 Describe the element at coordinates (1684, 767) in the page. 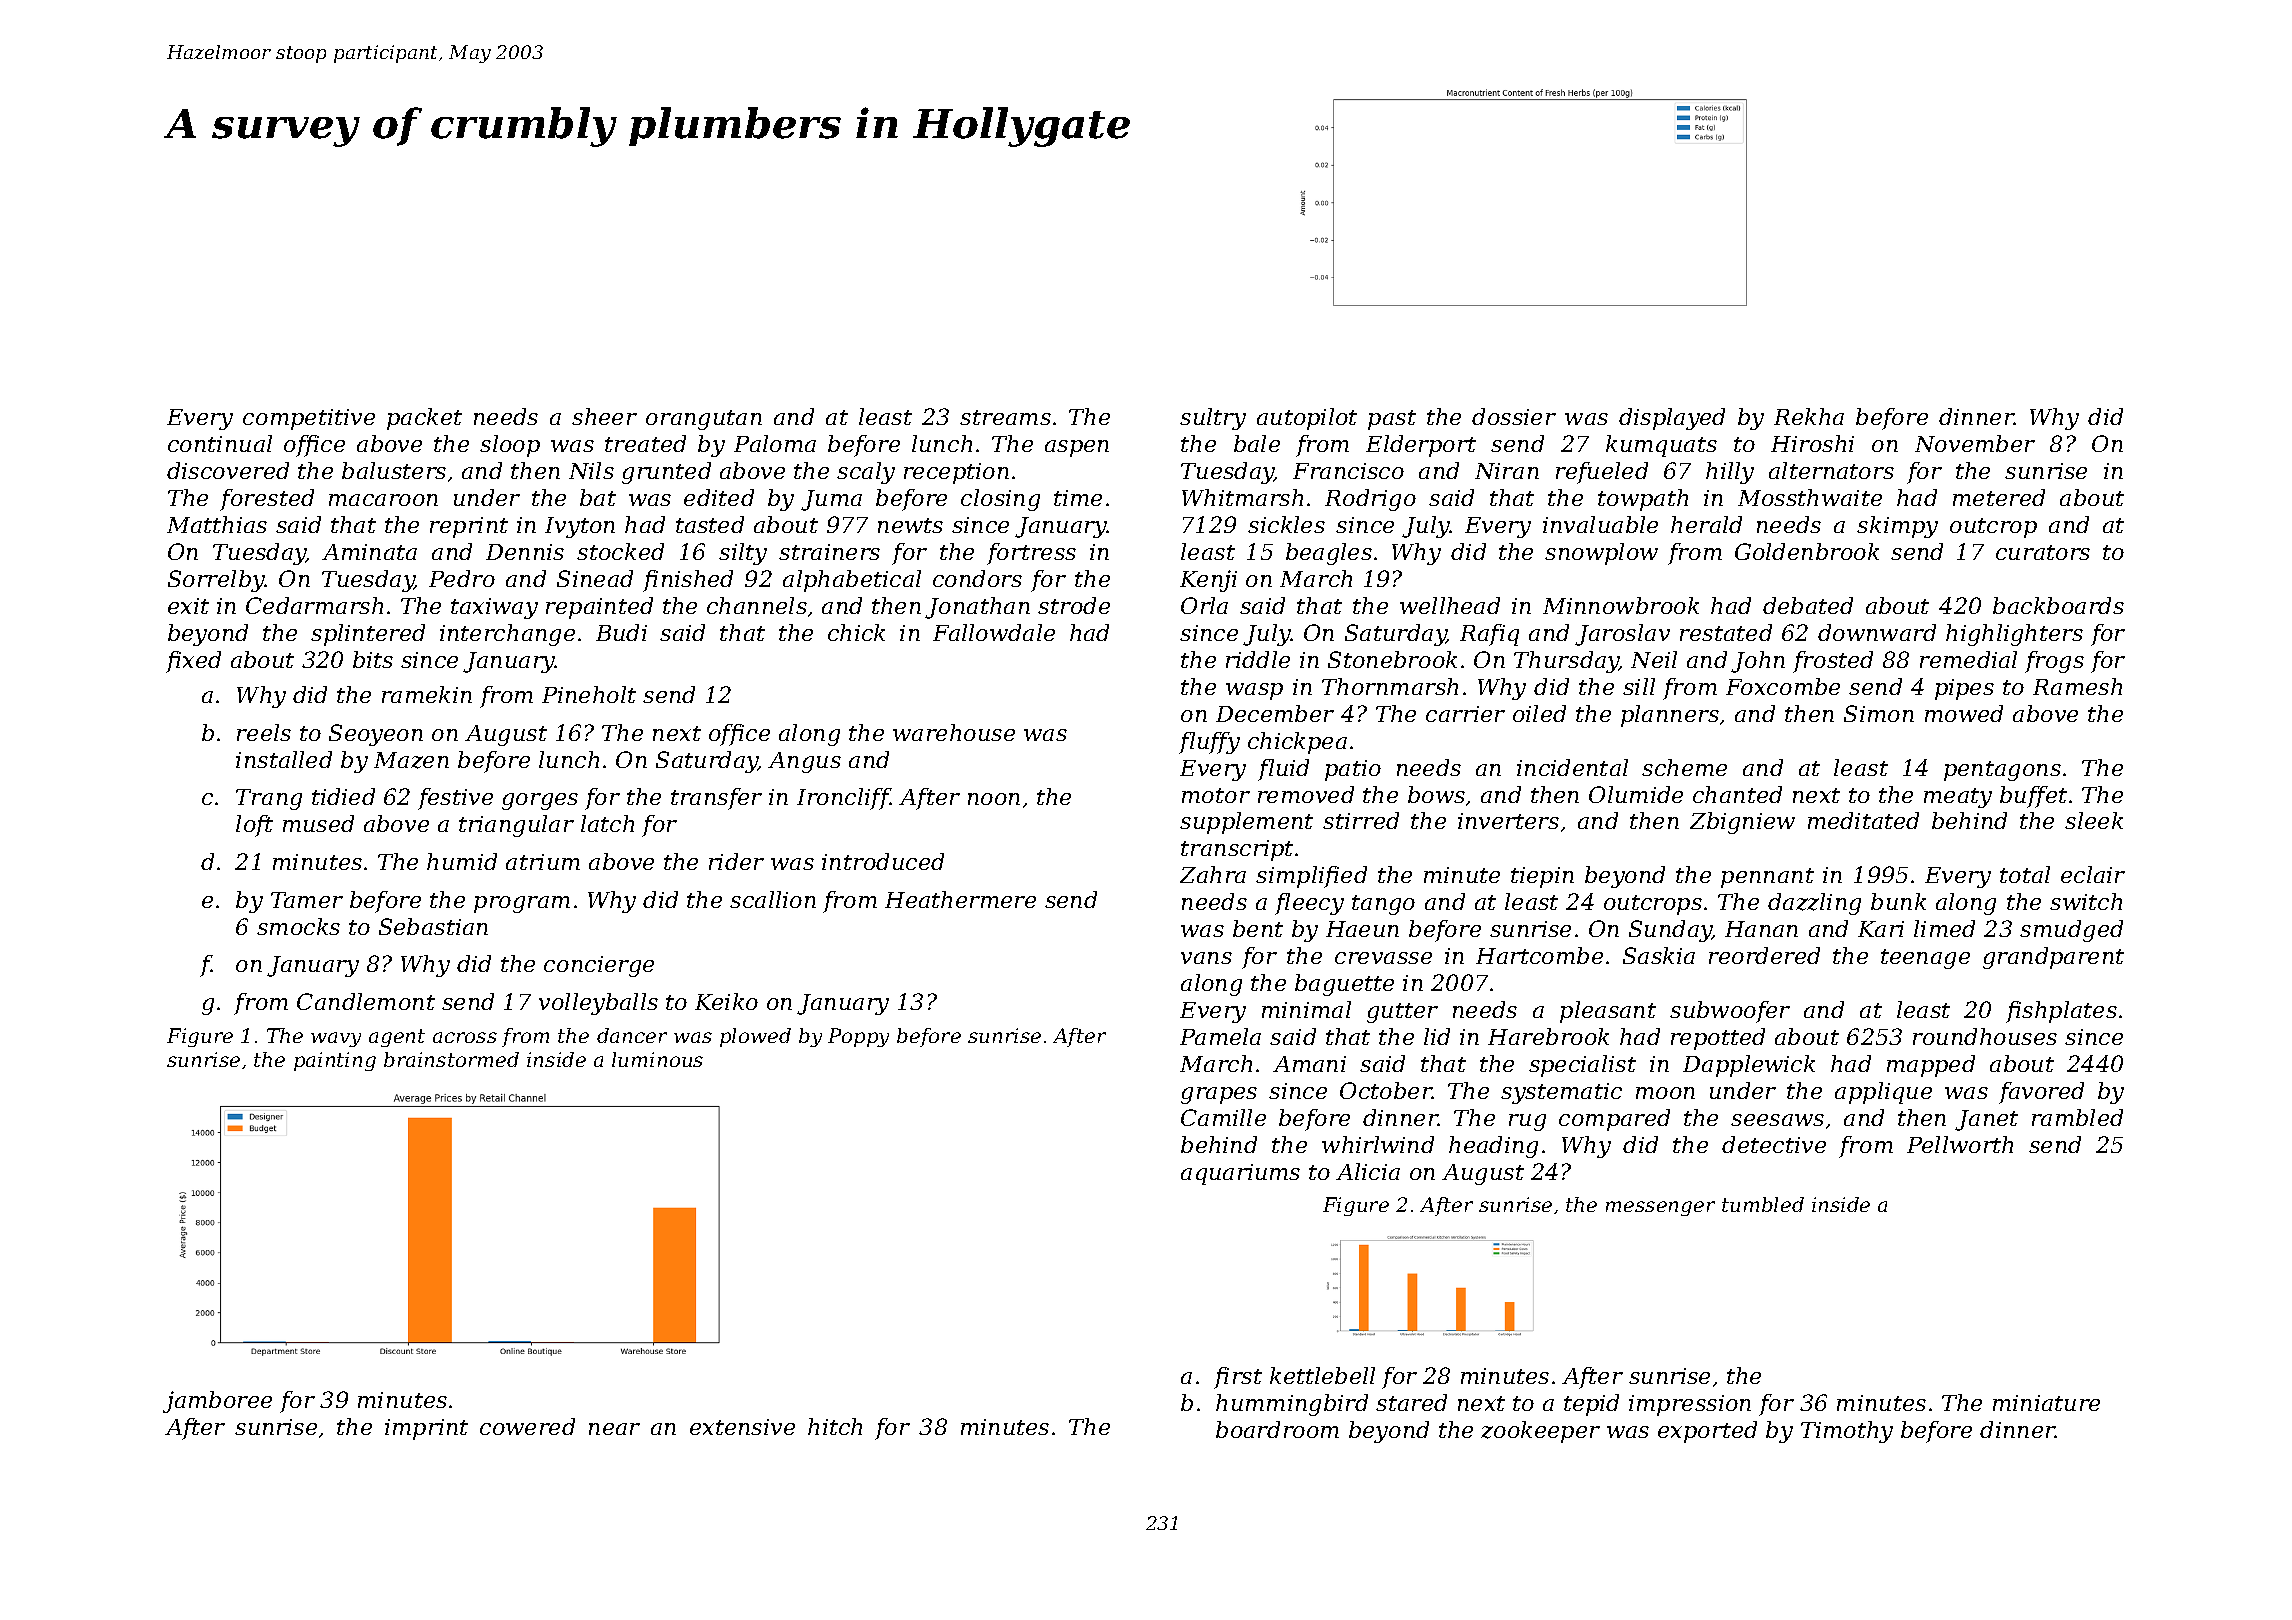

I see `scheme` at that location.
